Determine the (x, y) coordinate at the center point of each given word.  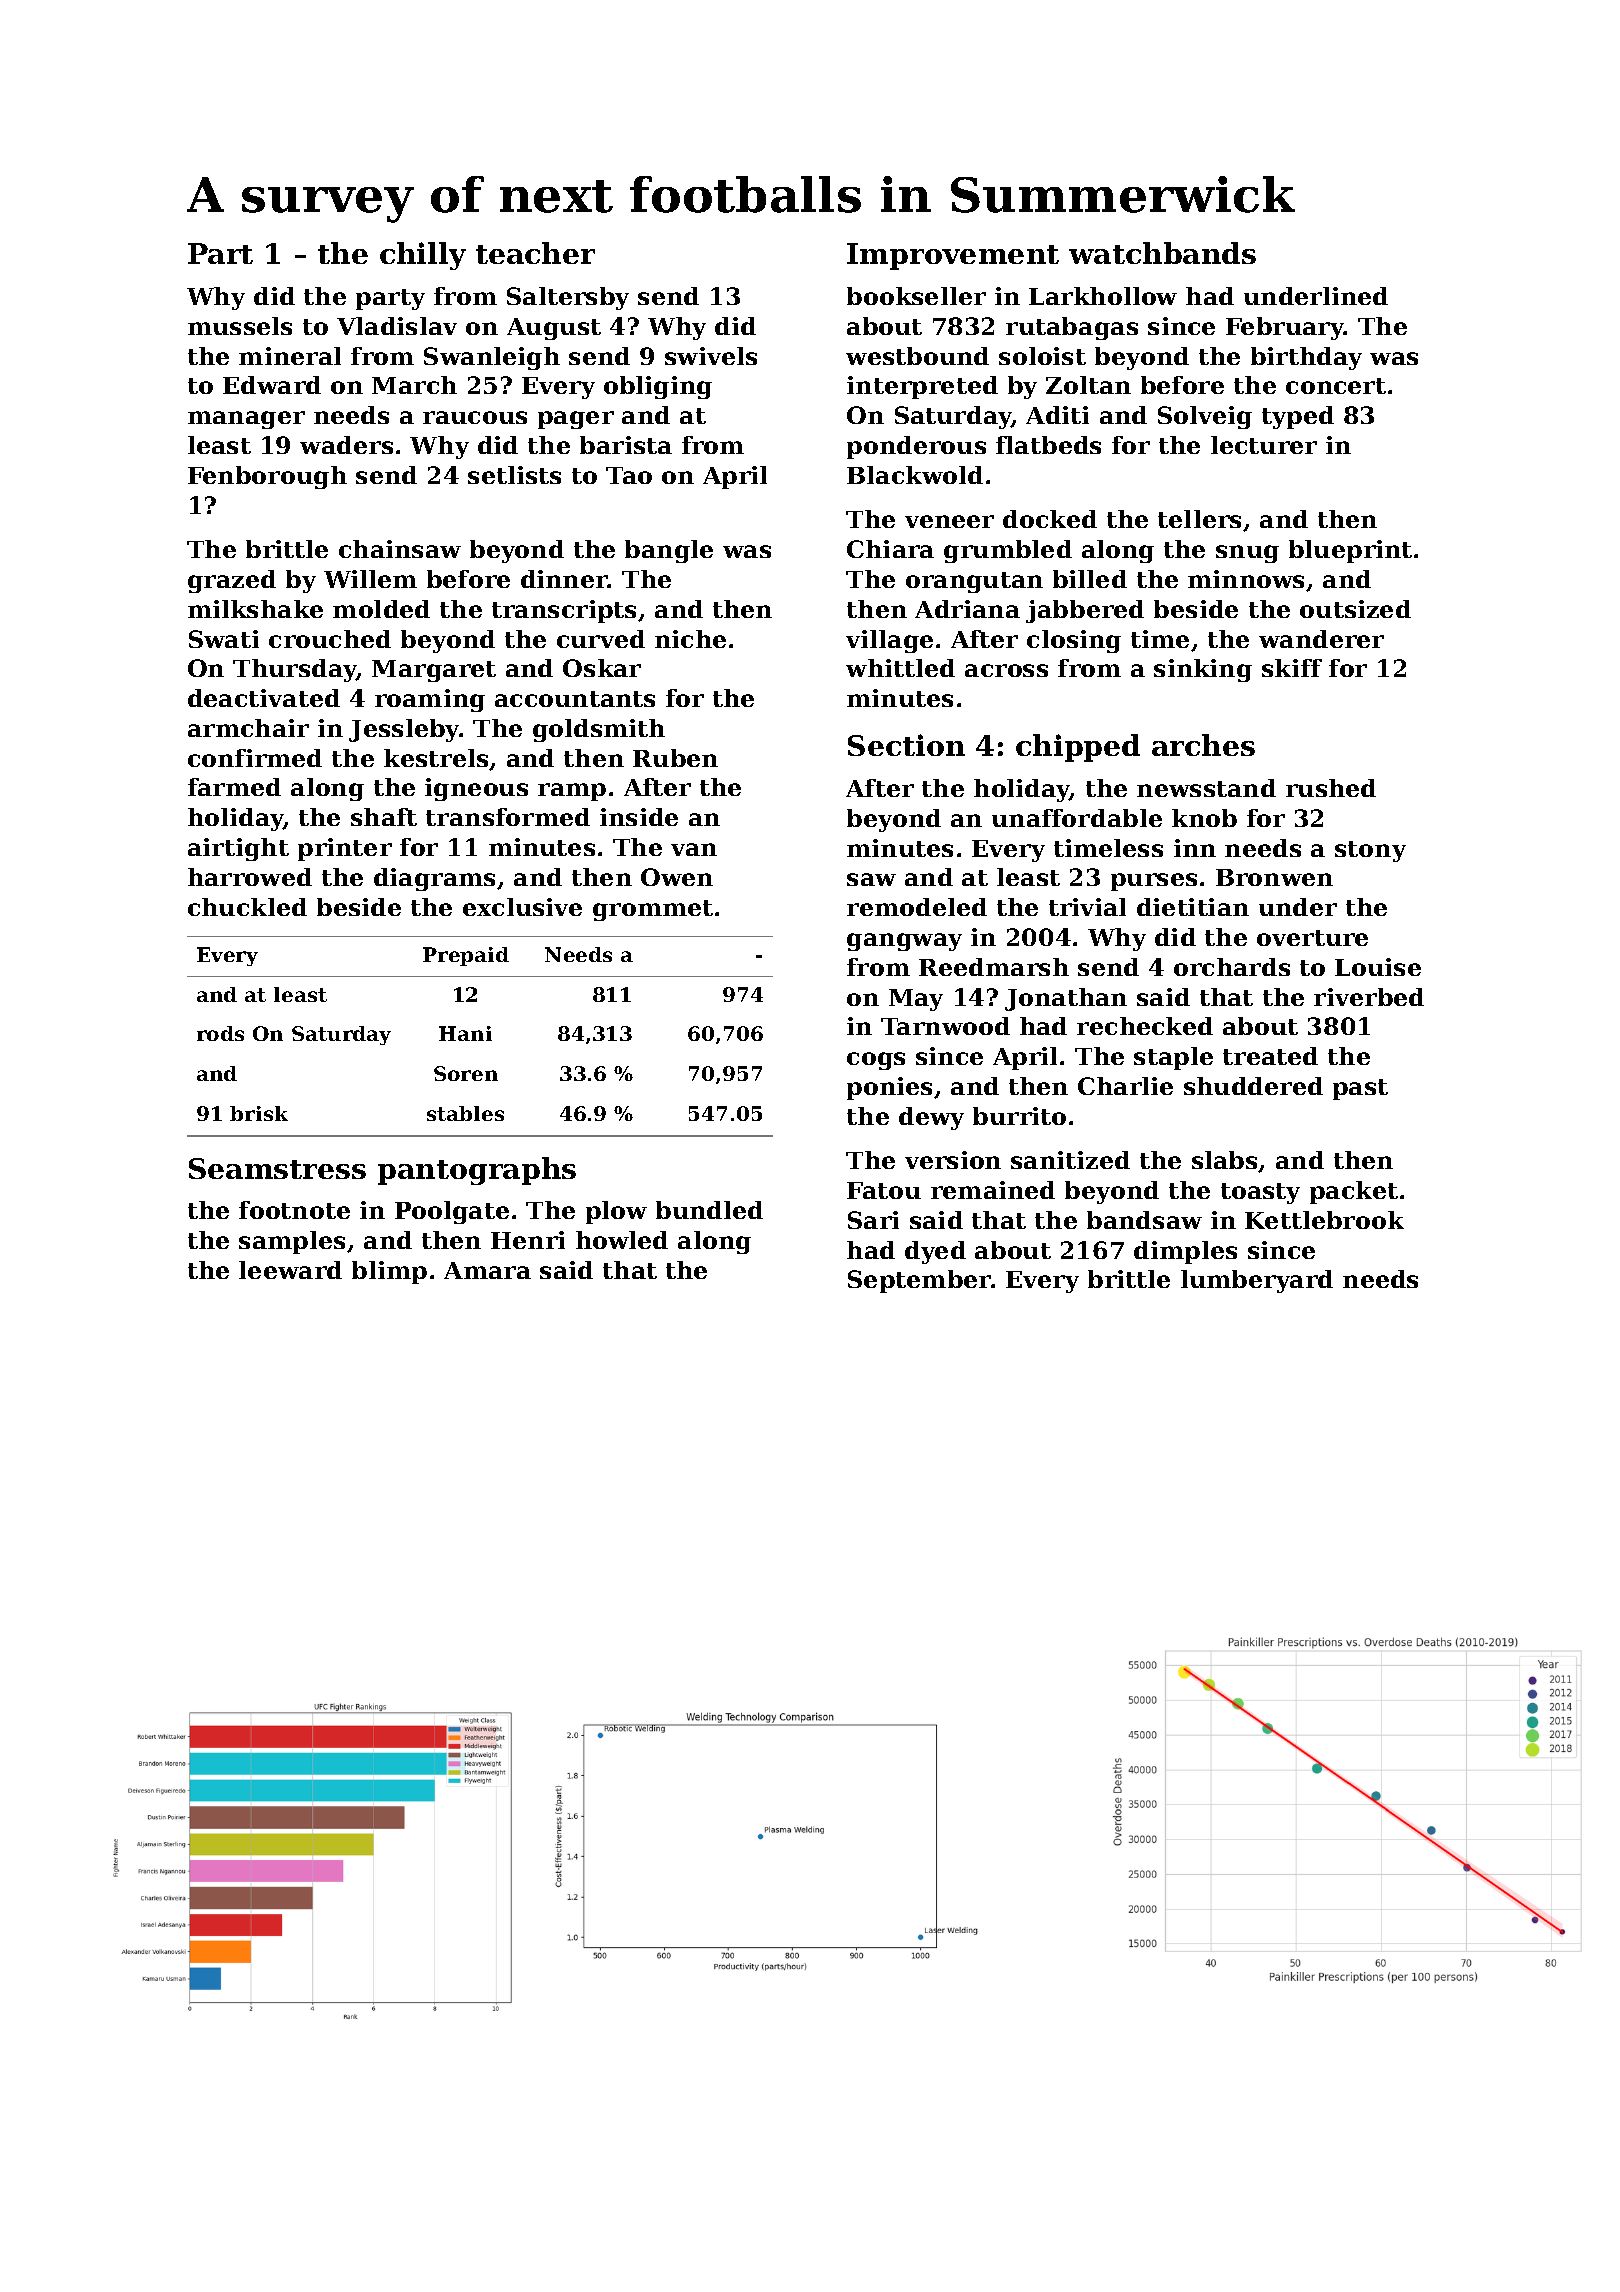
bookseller (916, 296)
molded (381, 609)
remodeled (917, 907)
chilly (423, 256)
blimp (389, 1272)
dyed (935, 1252)
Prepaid (466, 956)
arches (1203, 745)
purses (1154, 882)
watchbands (1162, 253)
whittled (900, 668)
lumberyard (1257, 1281)
